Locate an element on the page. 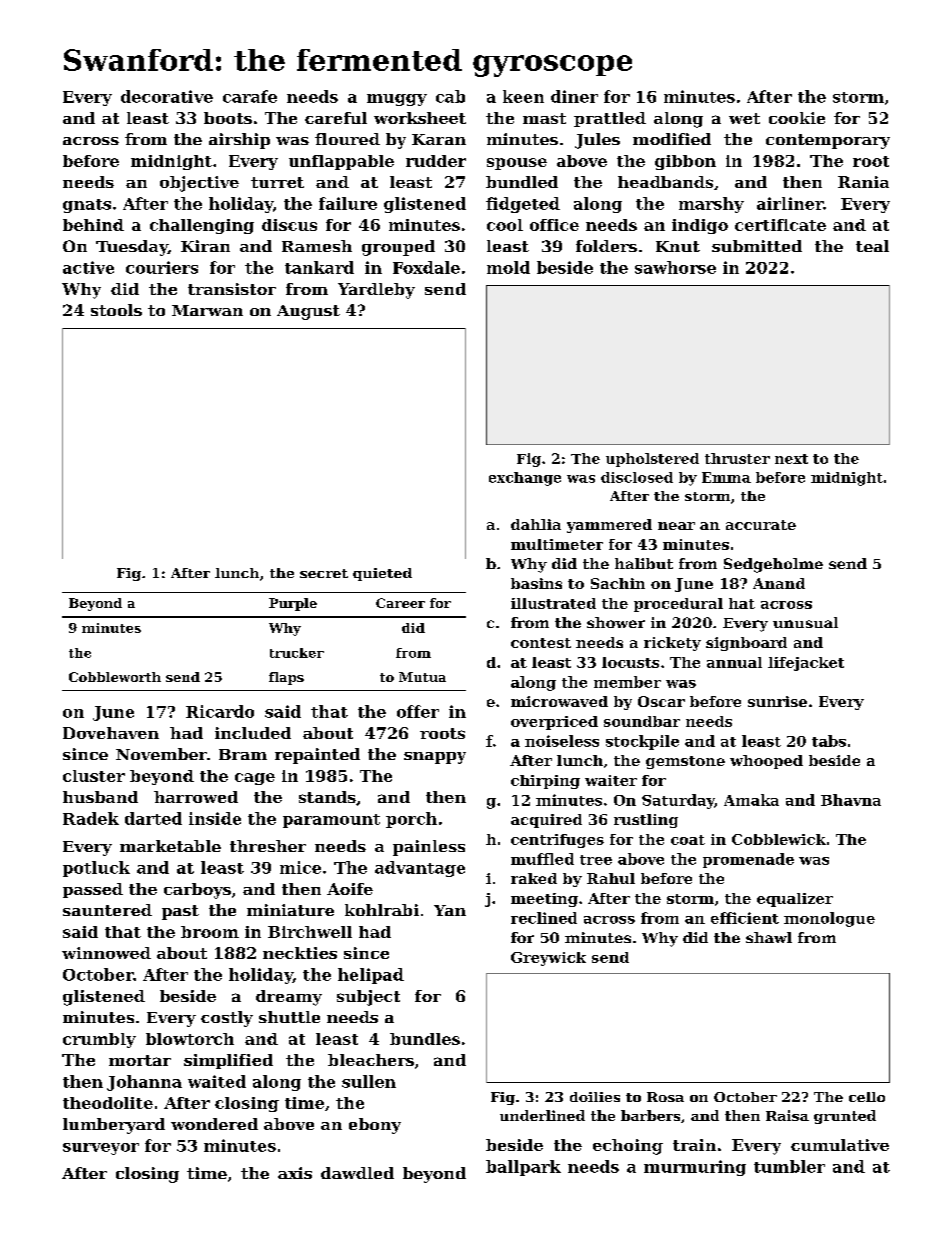 This document has width=952, height=1233. dawdled is located at coordinates (357, 1173).
